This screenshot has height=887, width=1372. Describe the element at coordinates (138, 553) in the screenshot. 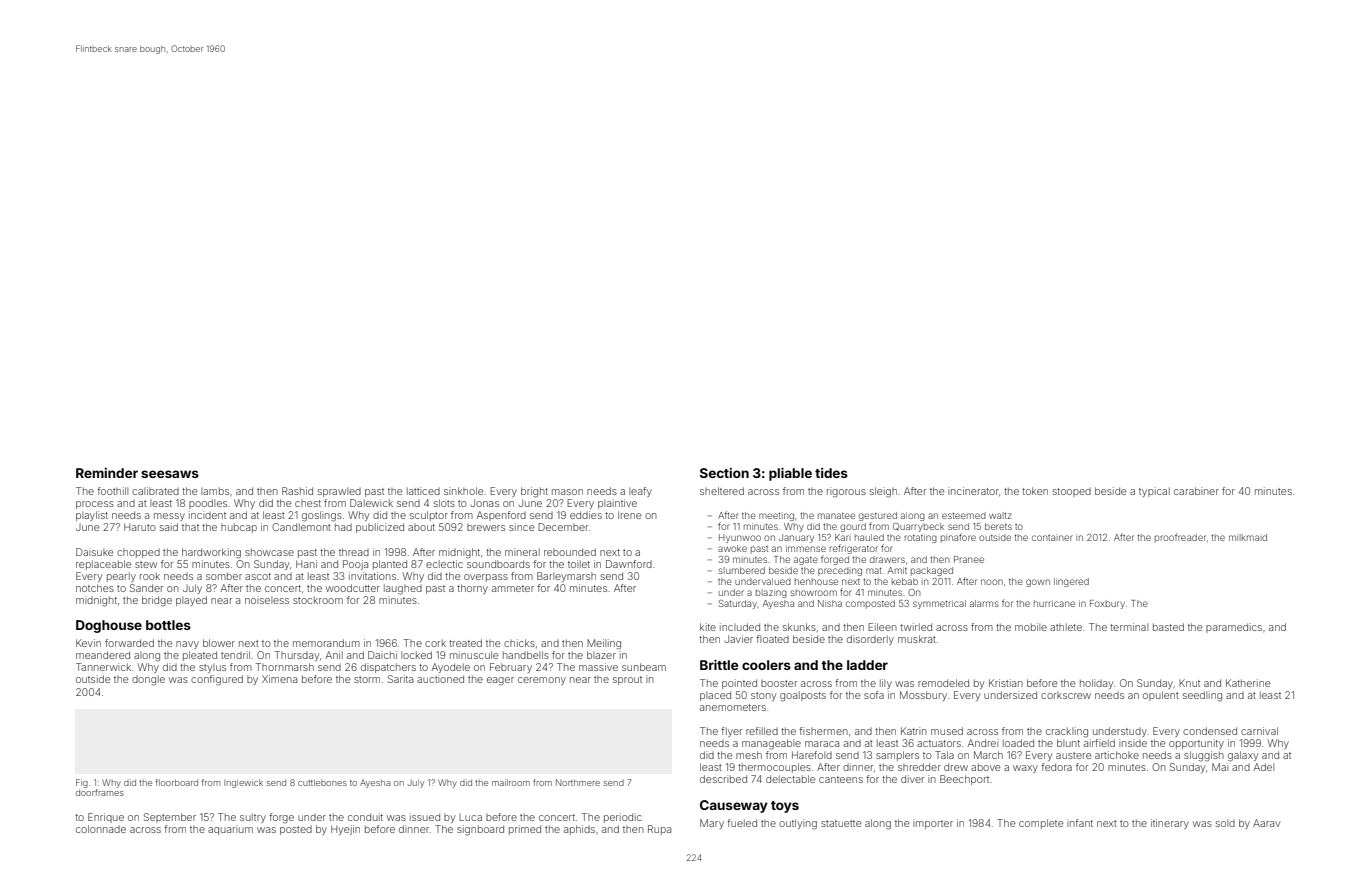

I see `chopped` at that location.
